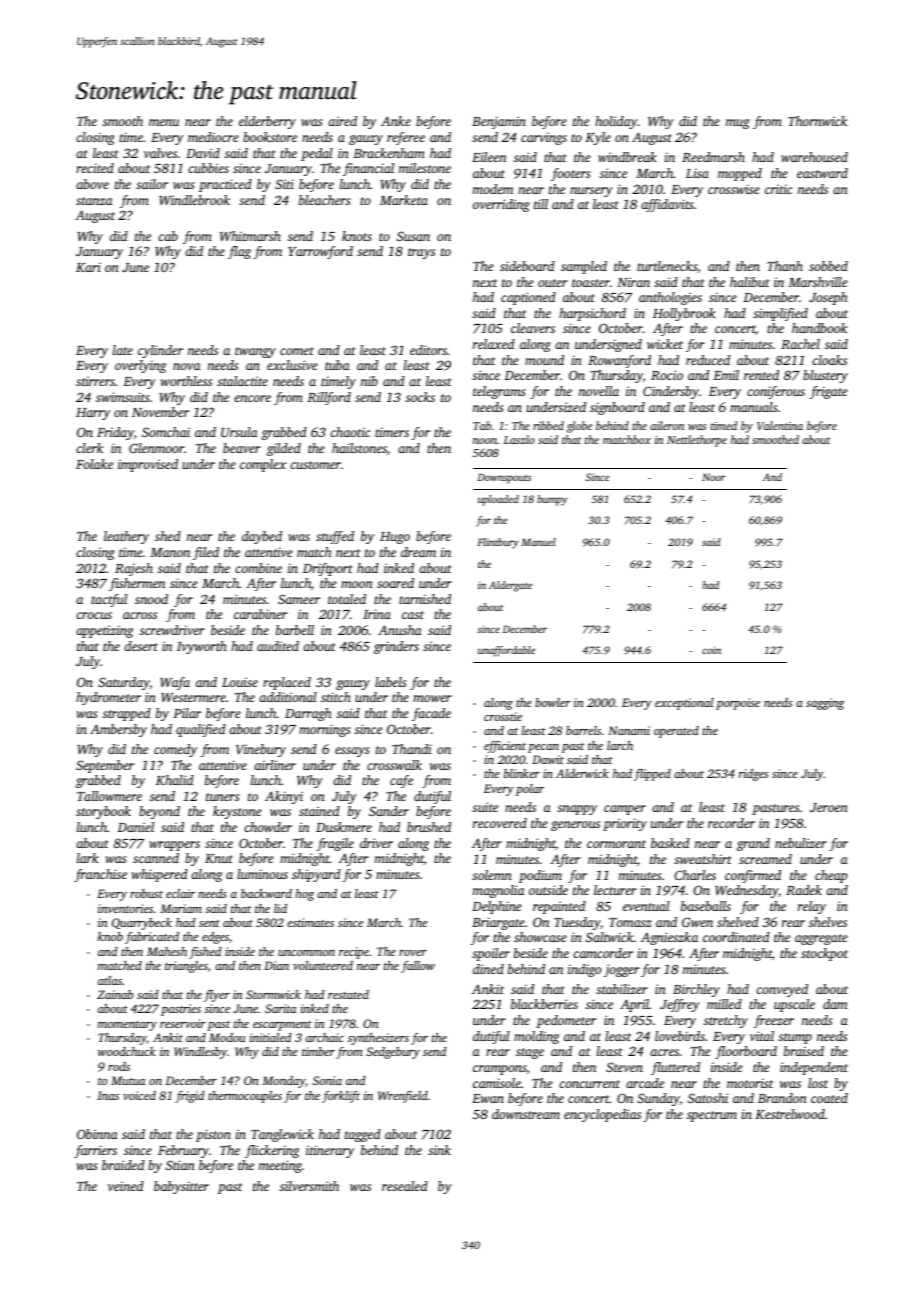 The width and height of the screenshot is (924, 1308). Describe the element at coordinates (753, 876) in the screenshot. I see `confirmed` at that location.
